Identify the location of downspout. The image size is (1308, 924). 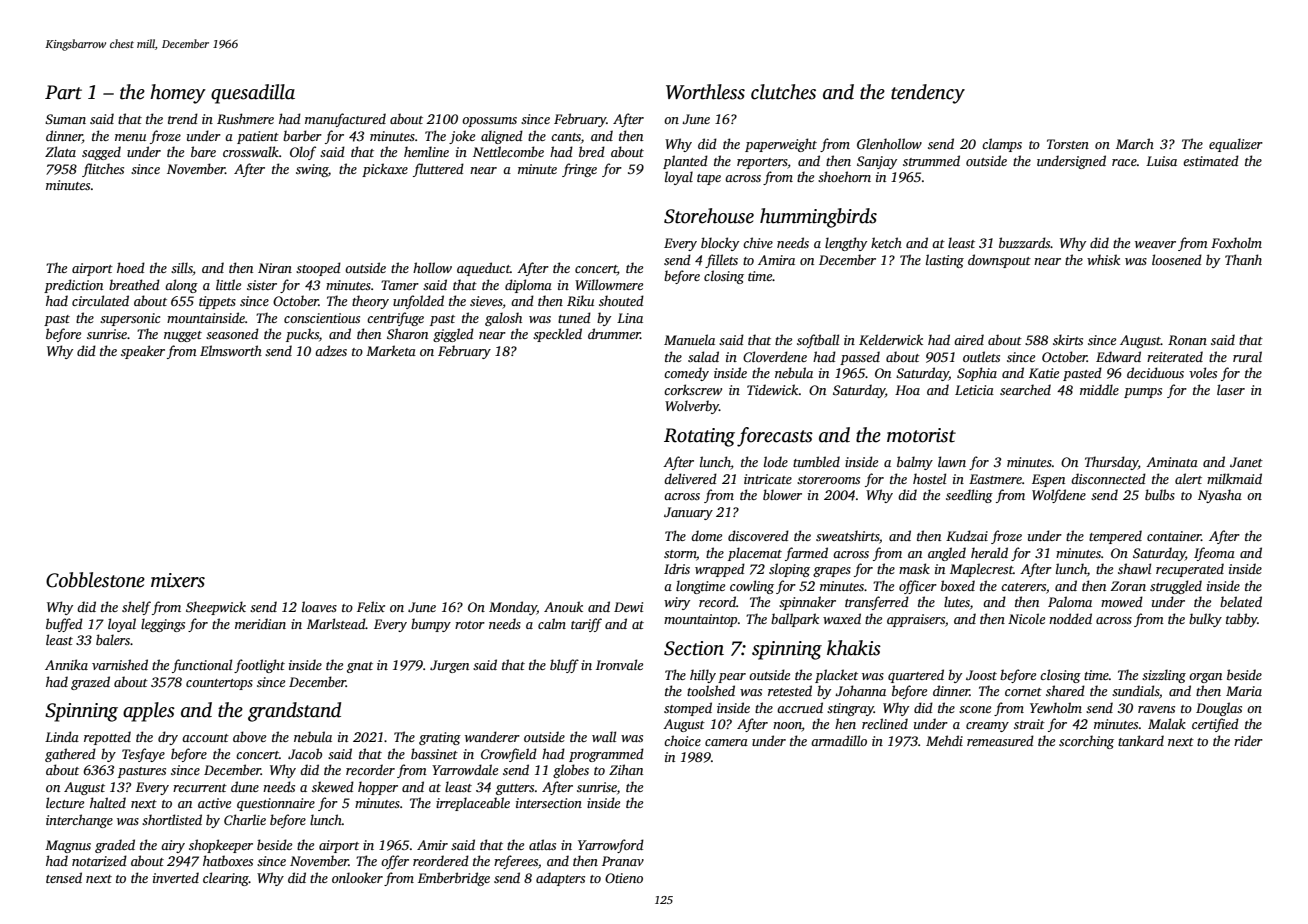
(999, 261).
